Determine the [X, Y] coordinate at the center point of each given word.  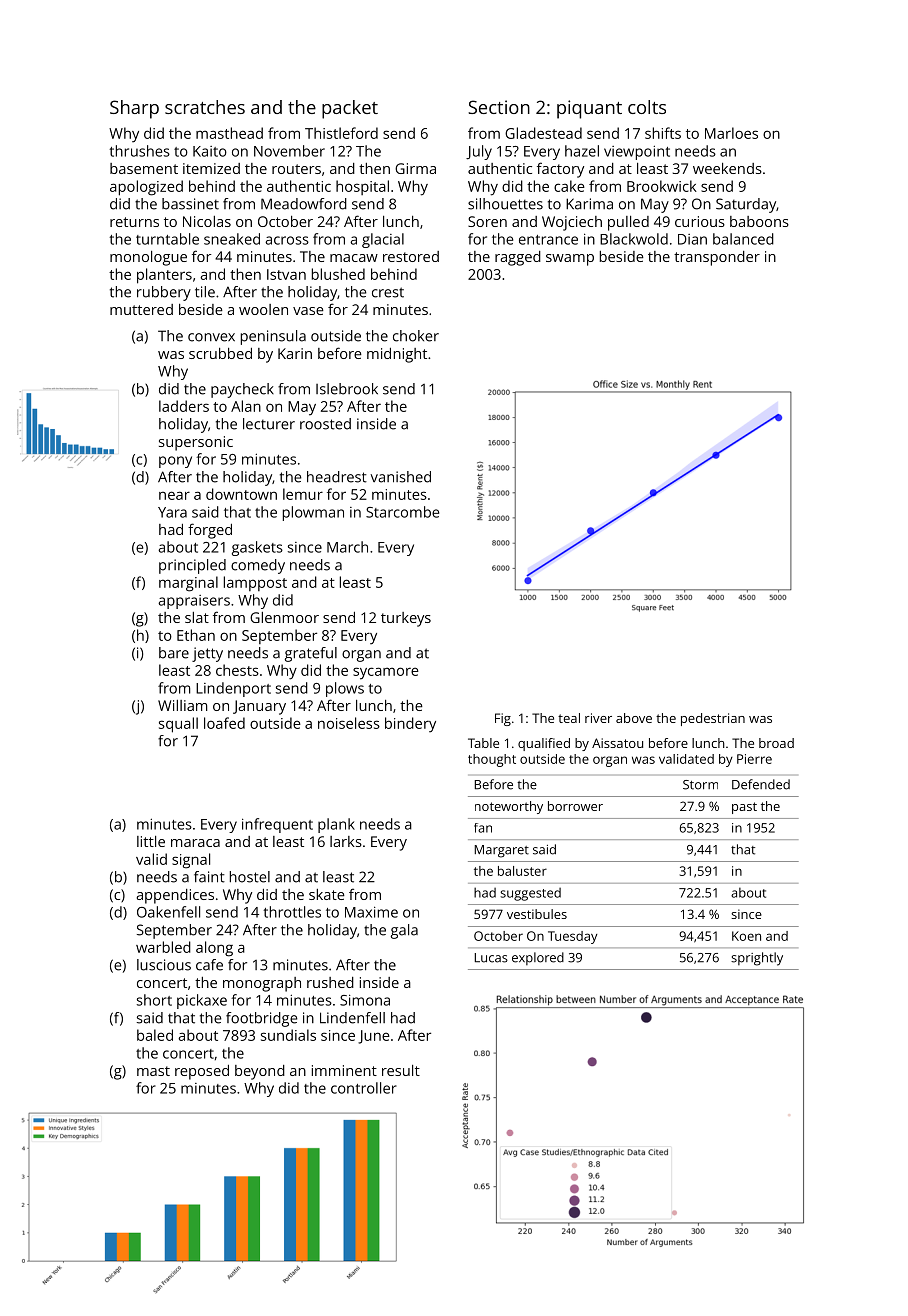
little [151, 841]
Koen [746, 936]
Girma [415, 168]
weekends [727, 168]
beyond [260, 1072]
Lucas [491, 958]
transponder [717, 258]
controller [364, 1088]
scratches [205, 107]
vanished [400, 477]
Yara [172, 512]
